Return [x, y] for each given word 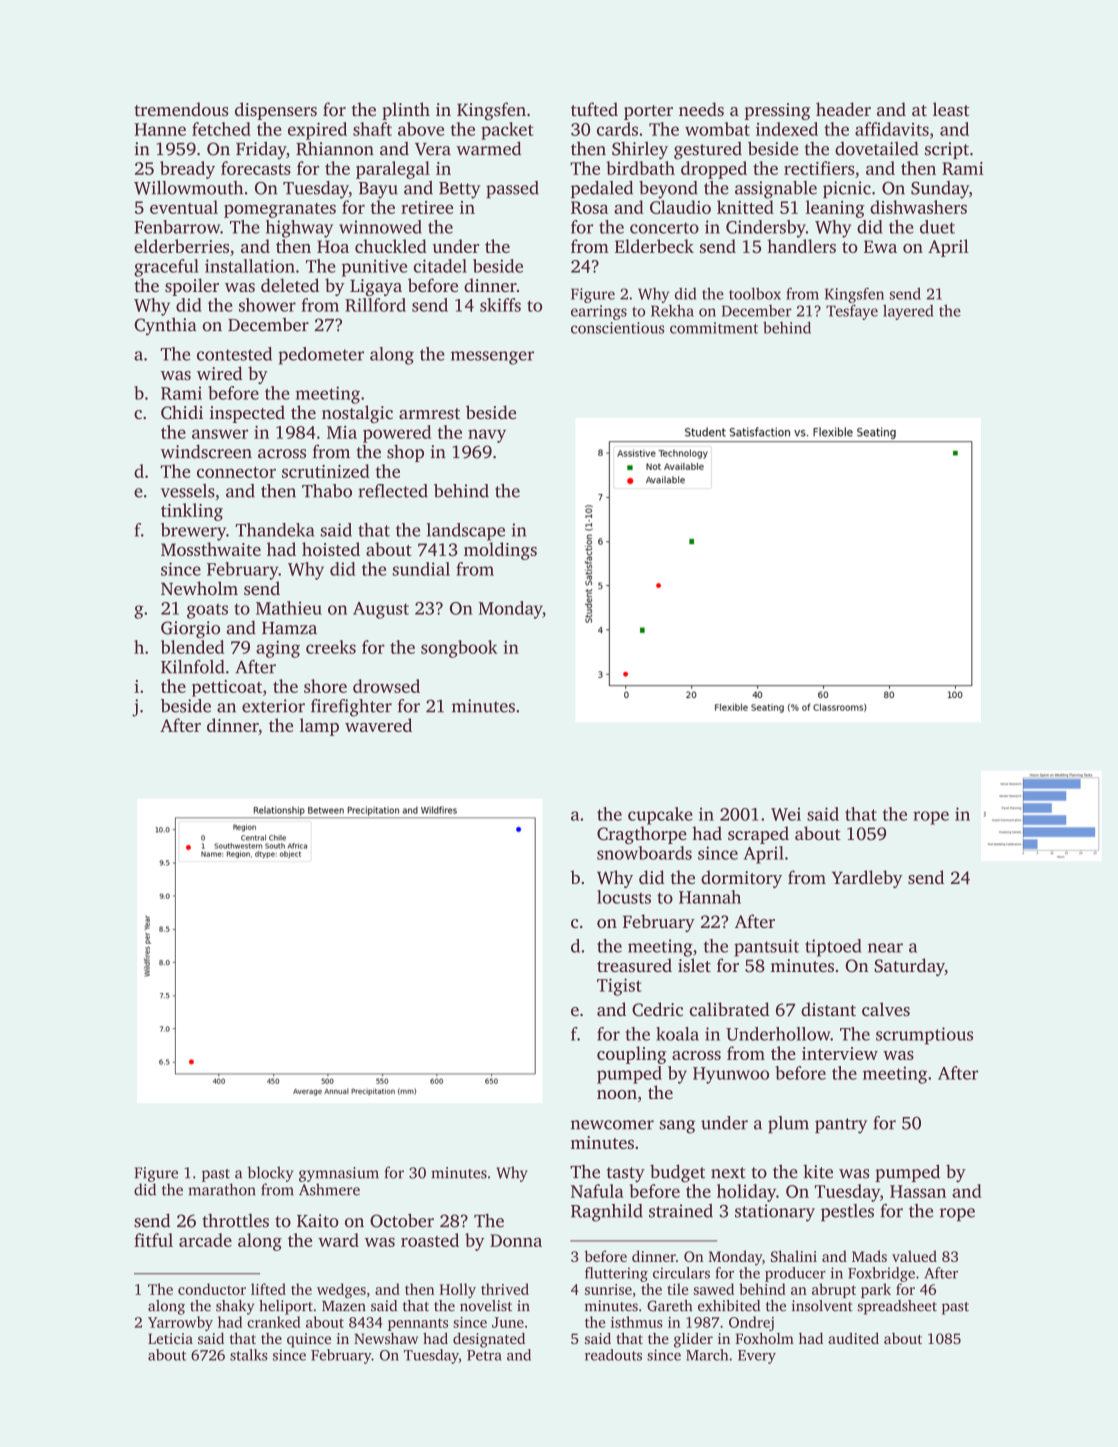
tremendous [181, 109]
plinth [406, 111]
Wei [786, 814]
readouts [613, 1355]
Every [757, 1357]
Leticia [170, 1338]
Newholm [199, 588]
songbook [459, 649]
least [951, 109]
